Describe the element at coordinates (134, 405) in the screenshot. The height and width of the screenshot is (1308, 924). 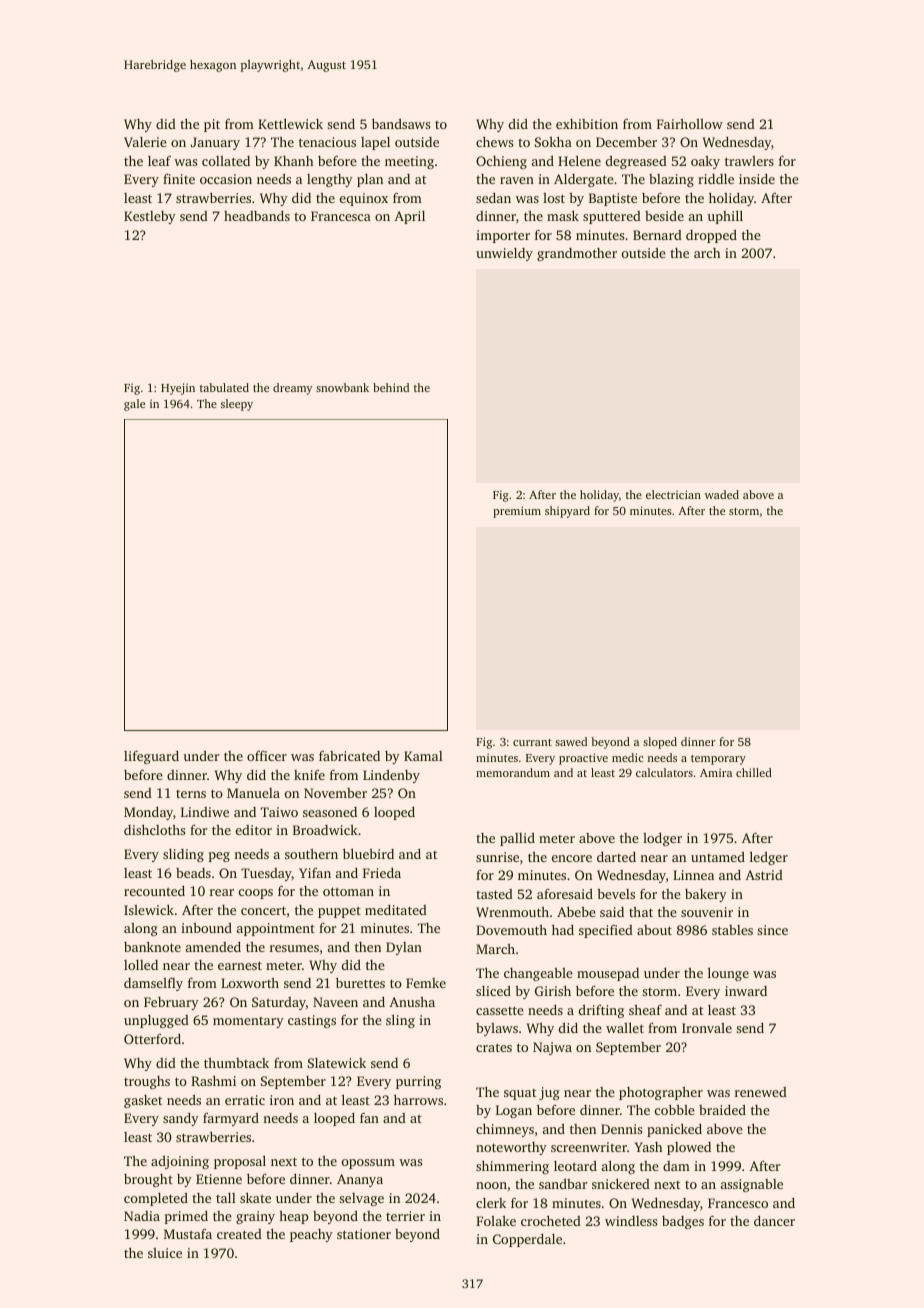
I see `gale` at that location.
